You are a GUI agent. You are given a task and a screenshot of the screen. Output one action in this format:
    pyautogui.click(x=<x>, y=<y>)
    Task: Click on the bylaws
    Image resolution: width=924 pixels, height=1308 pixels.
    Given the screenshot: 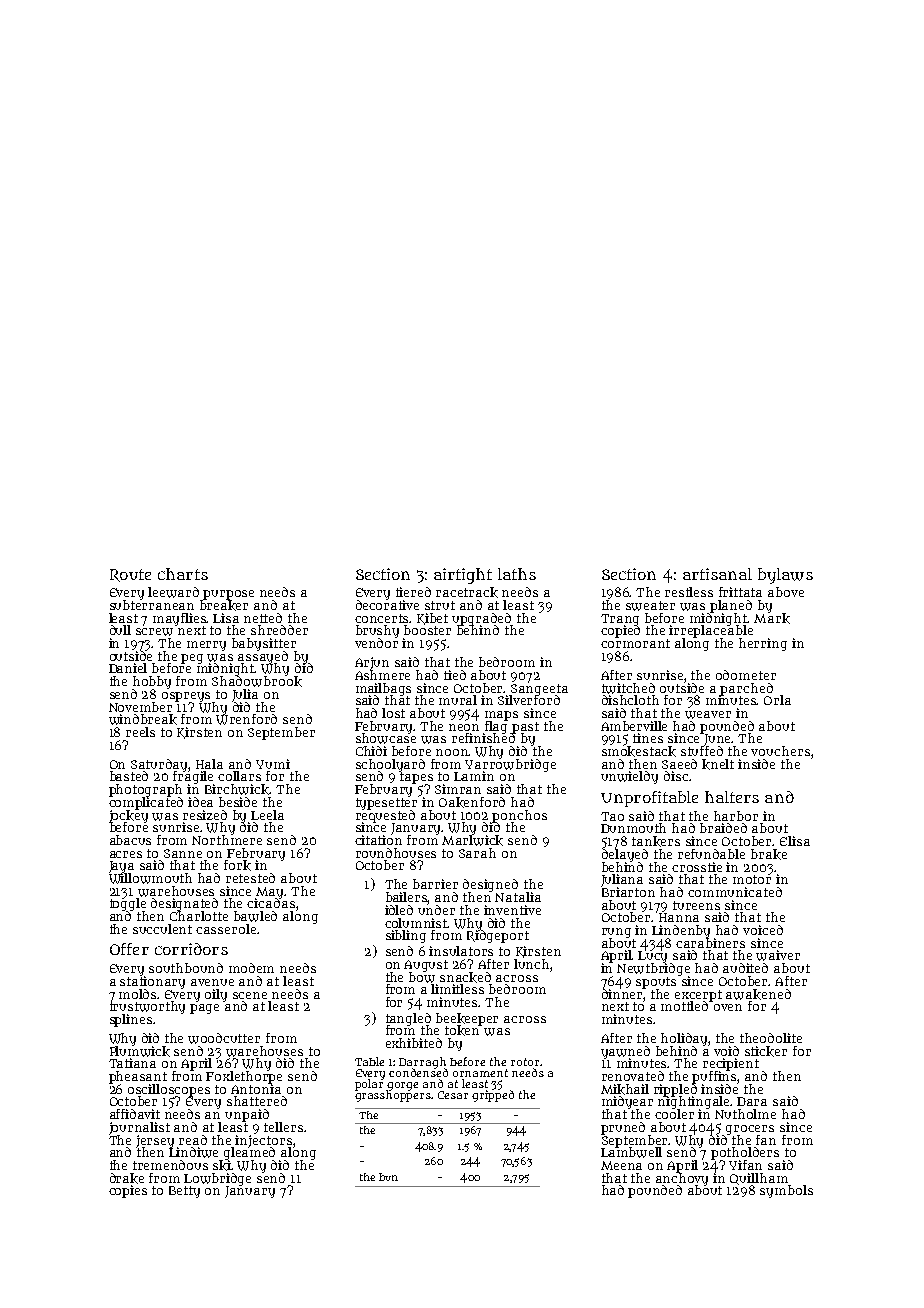 What is the action you would take?
    pyautogui.click(x=785, y=576)
